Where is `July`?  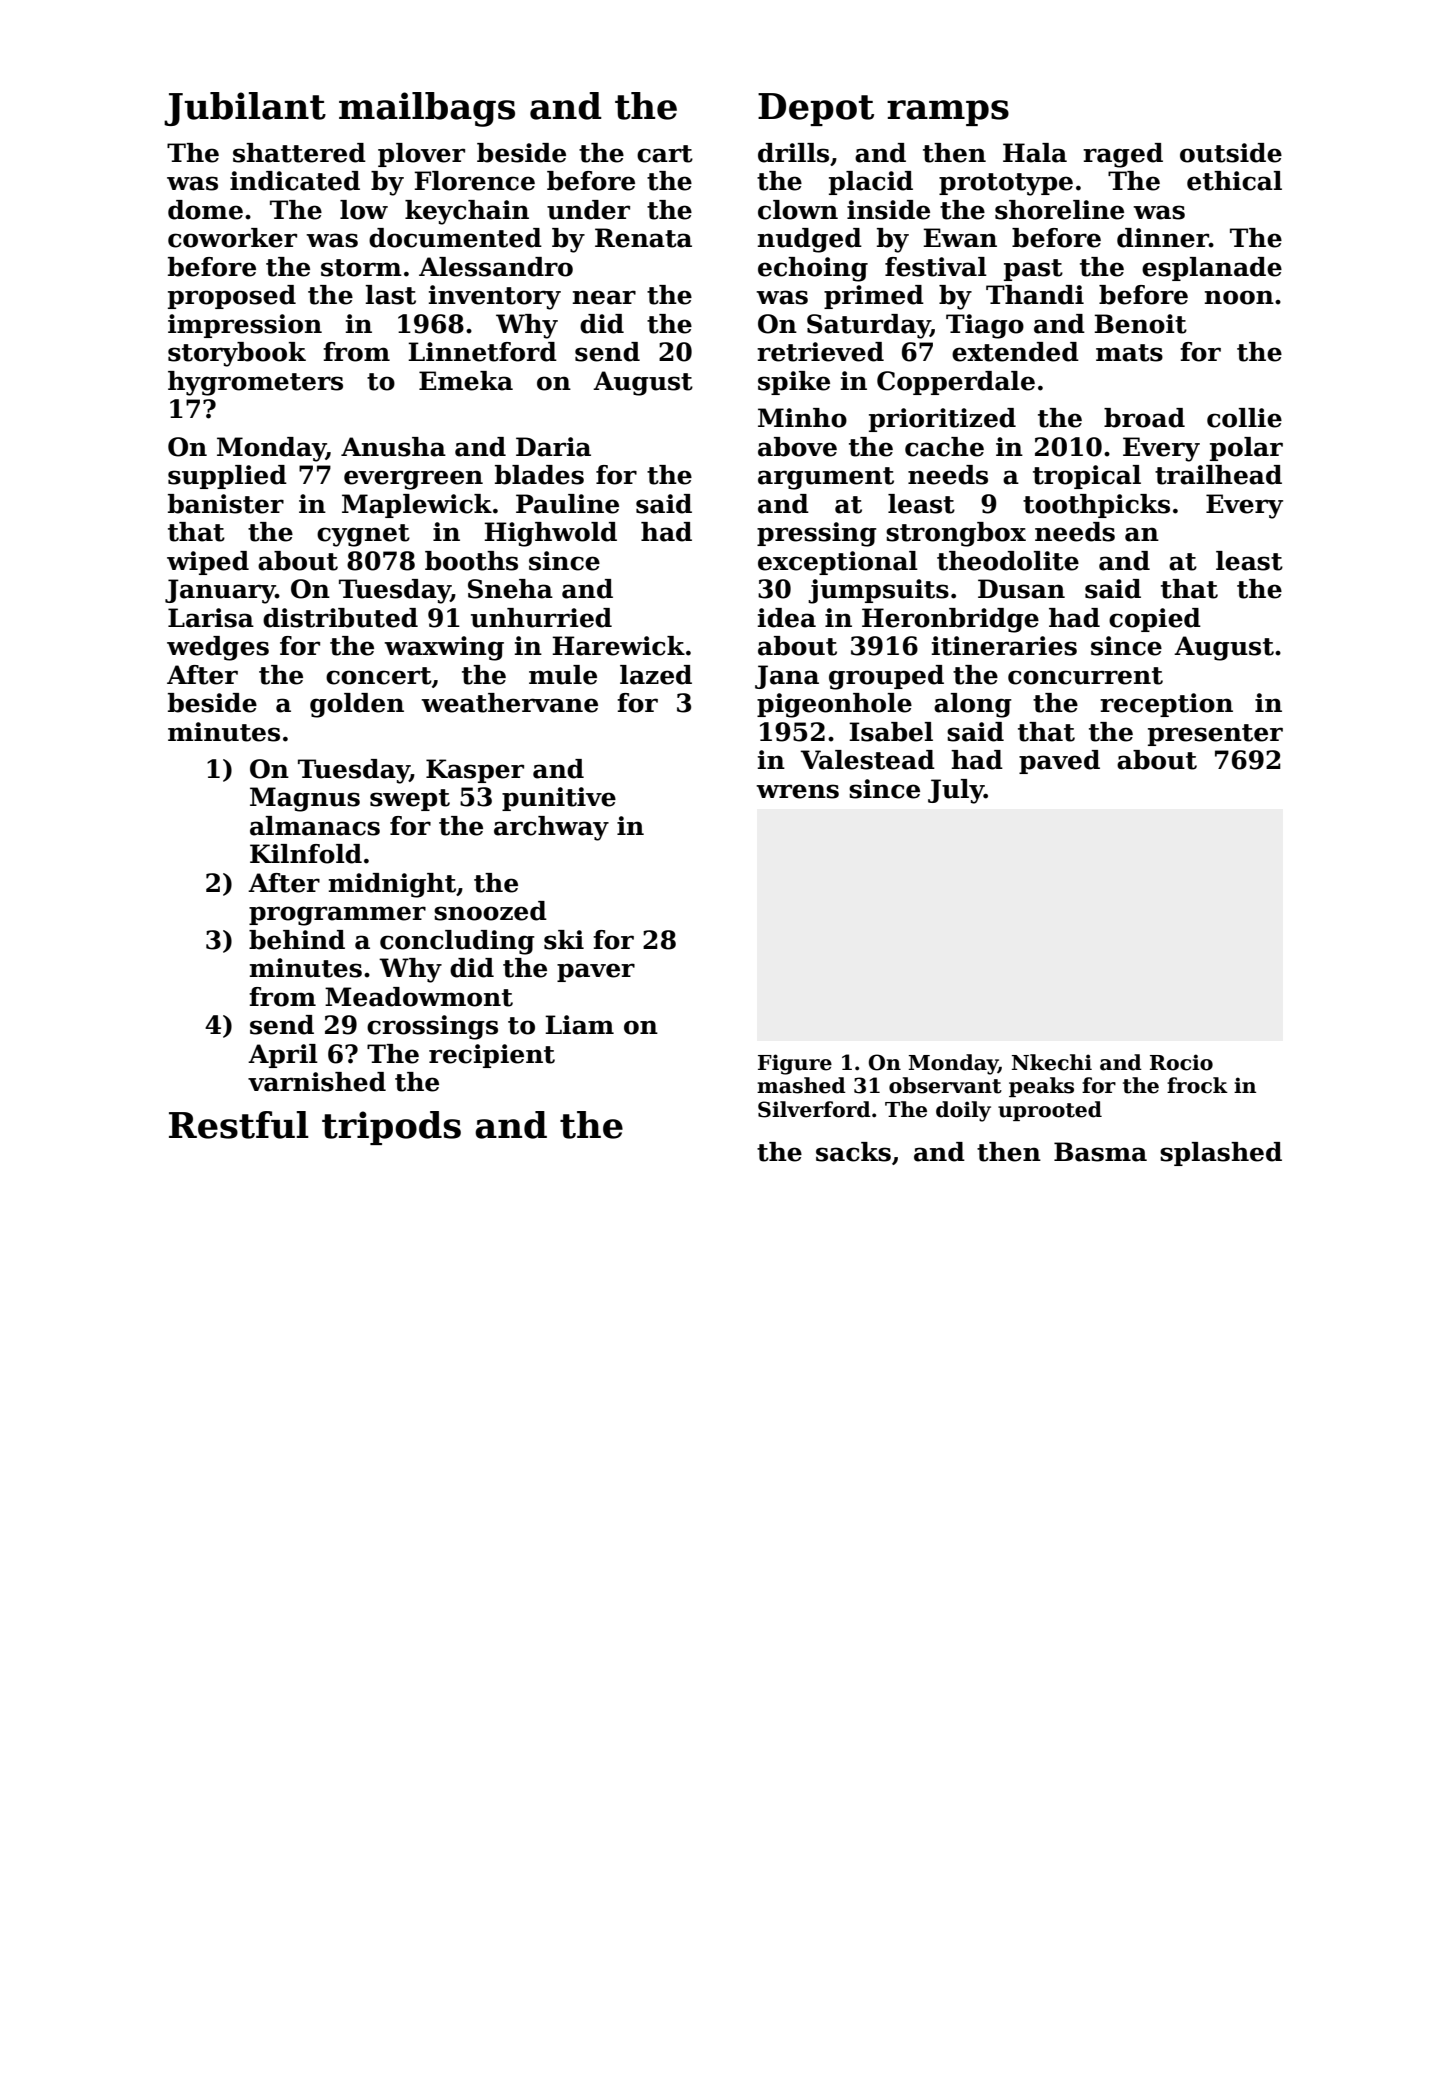 July is located at coordinates (956, 791).
